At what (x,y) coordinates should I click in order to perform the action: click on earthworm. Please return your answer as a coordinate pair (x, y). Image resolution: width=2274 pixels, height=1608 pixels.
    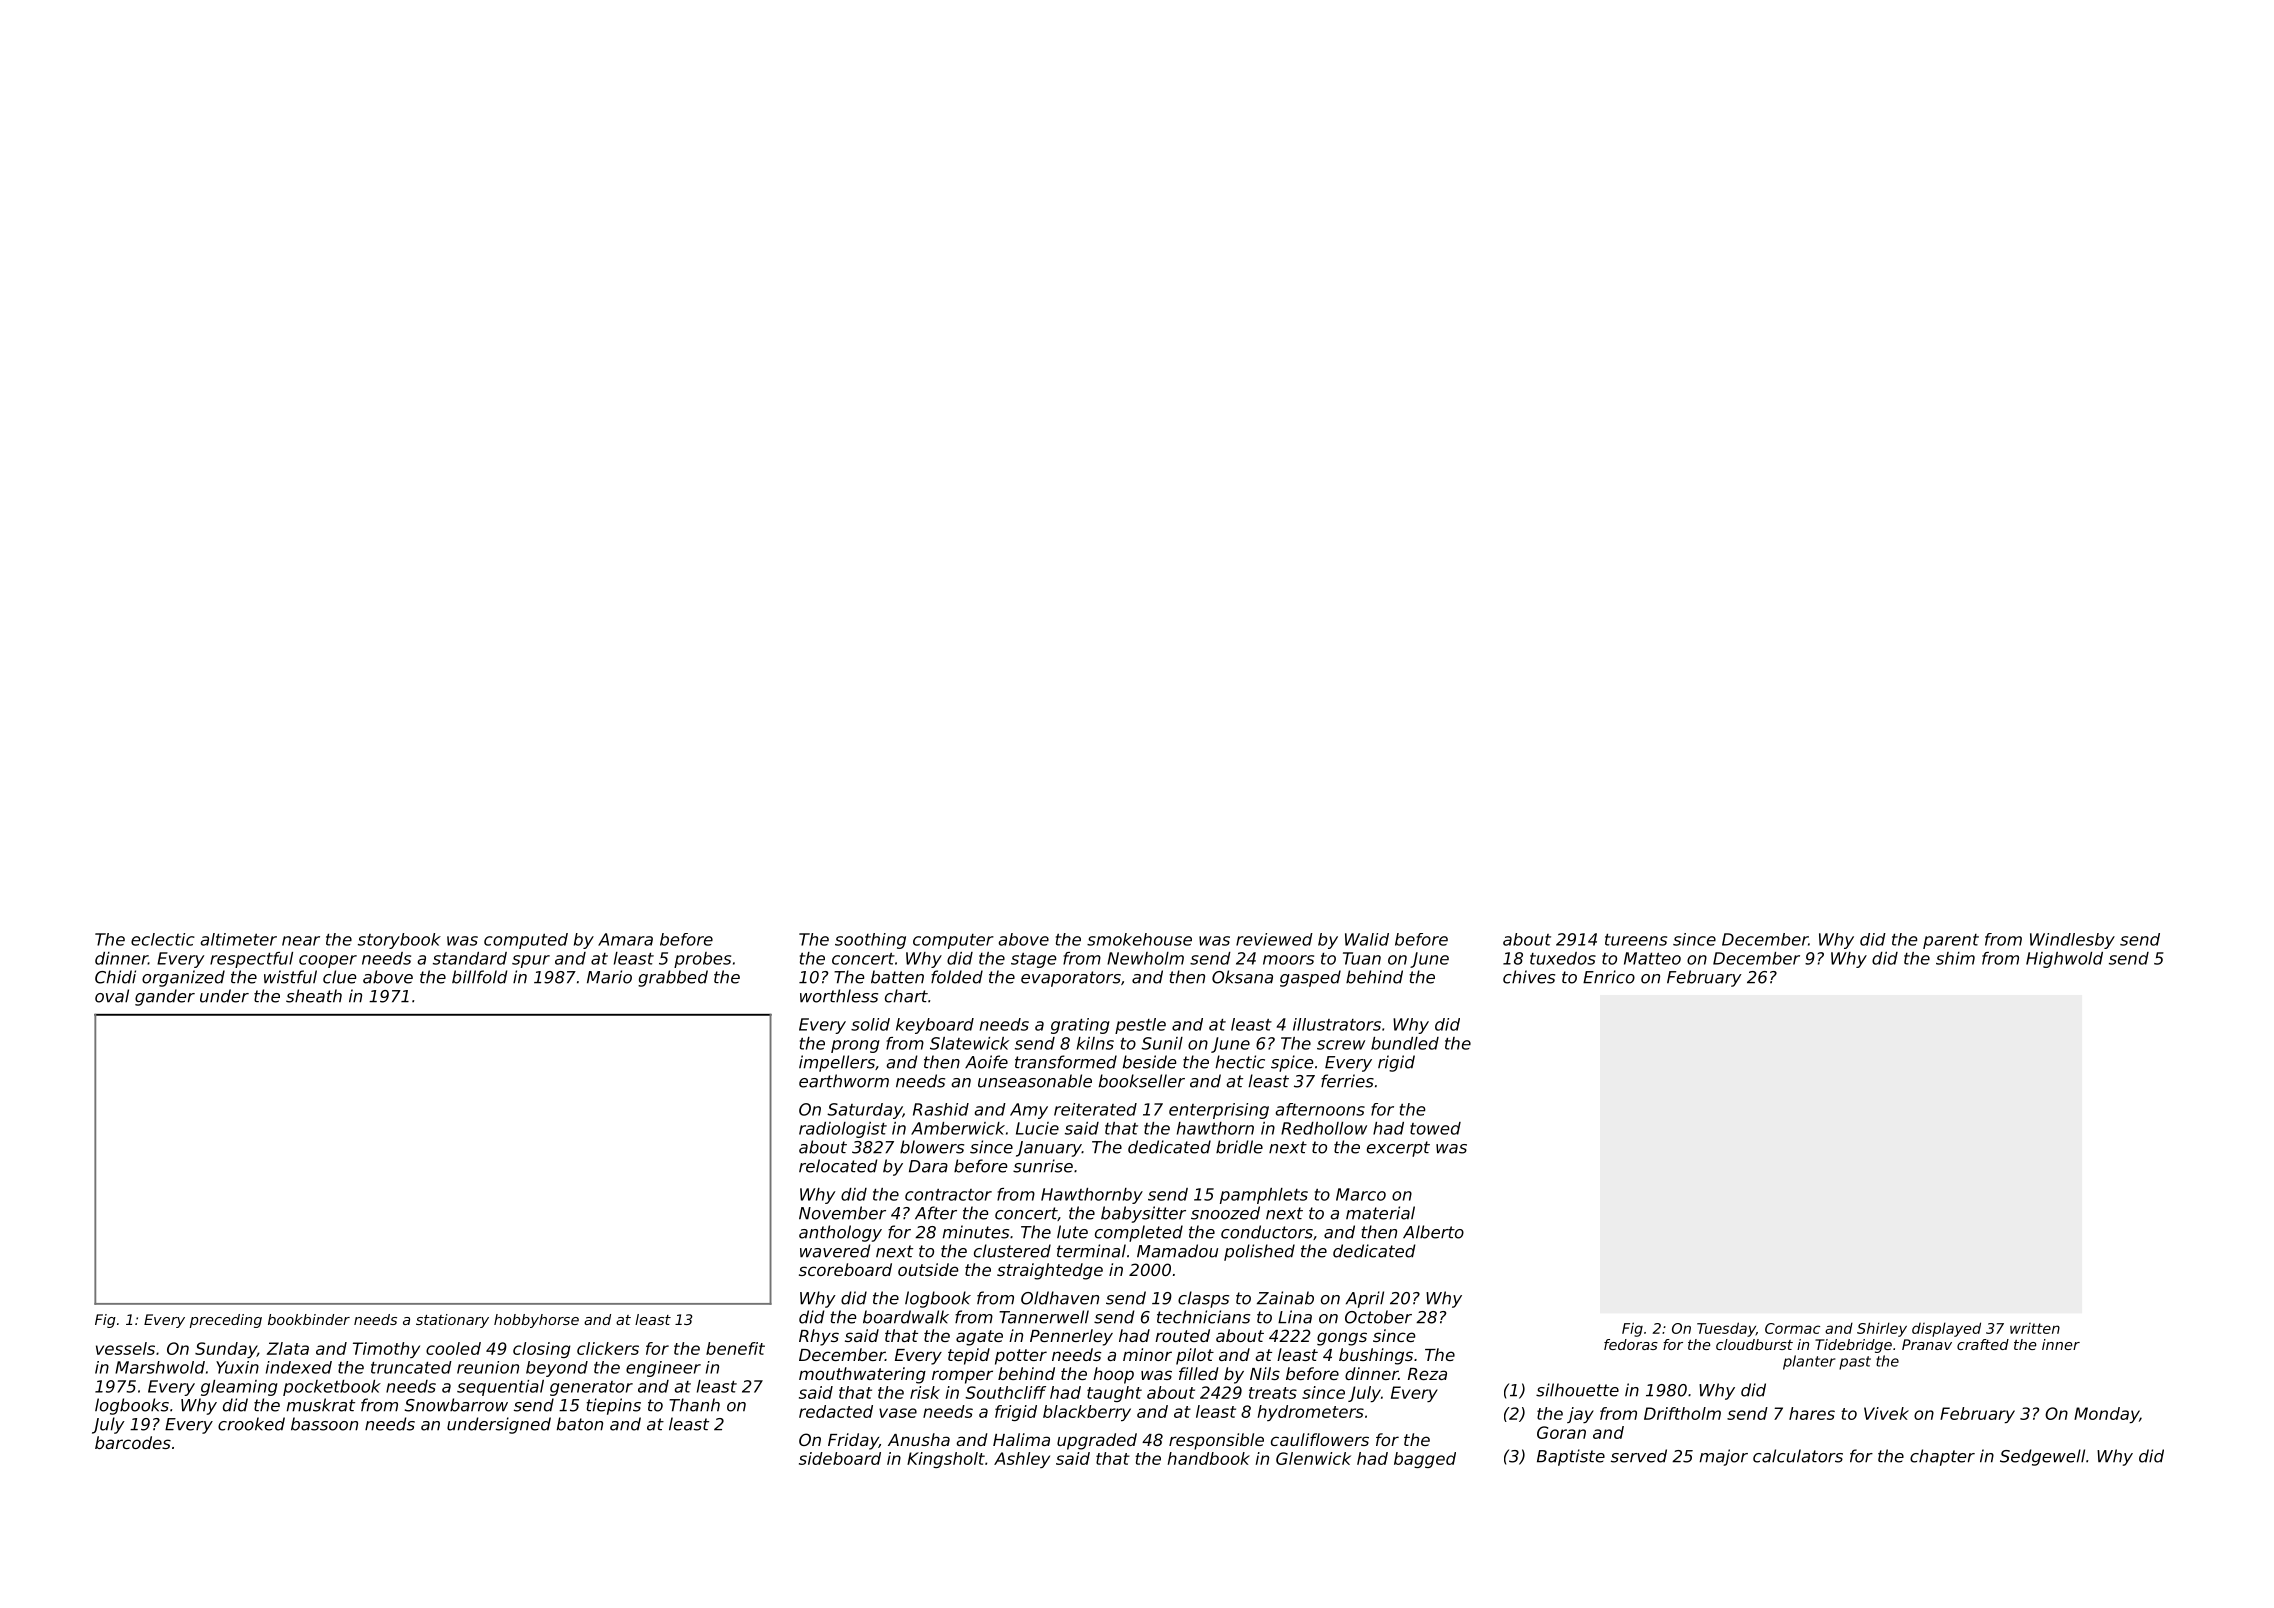
    Looking at the image, I should click on (844, 1081).
